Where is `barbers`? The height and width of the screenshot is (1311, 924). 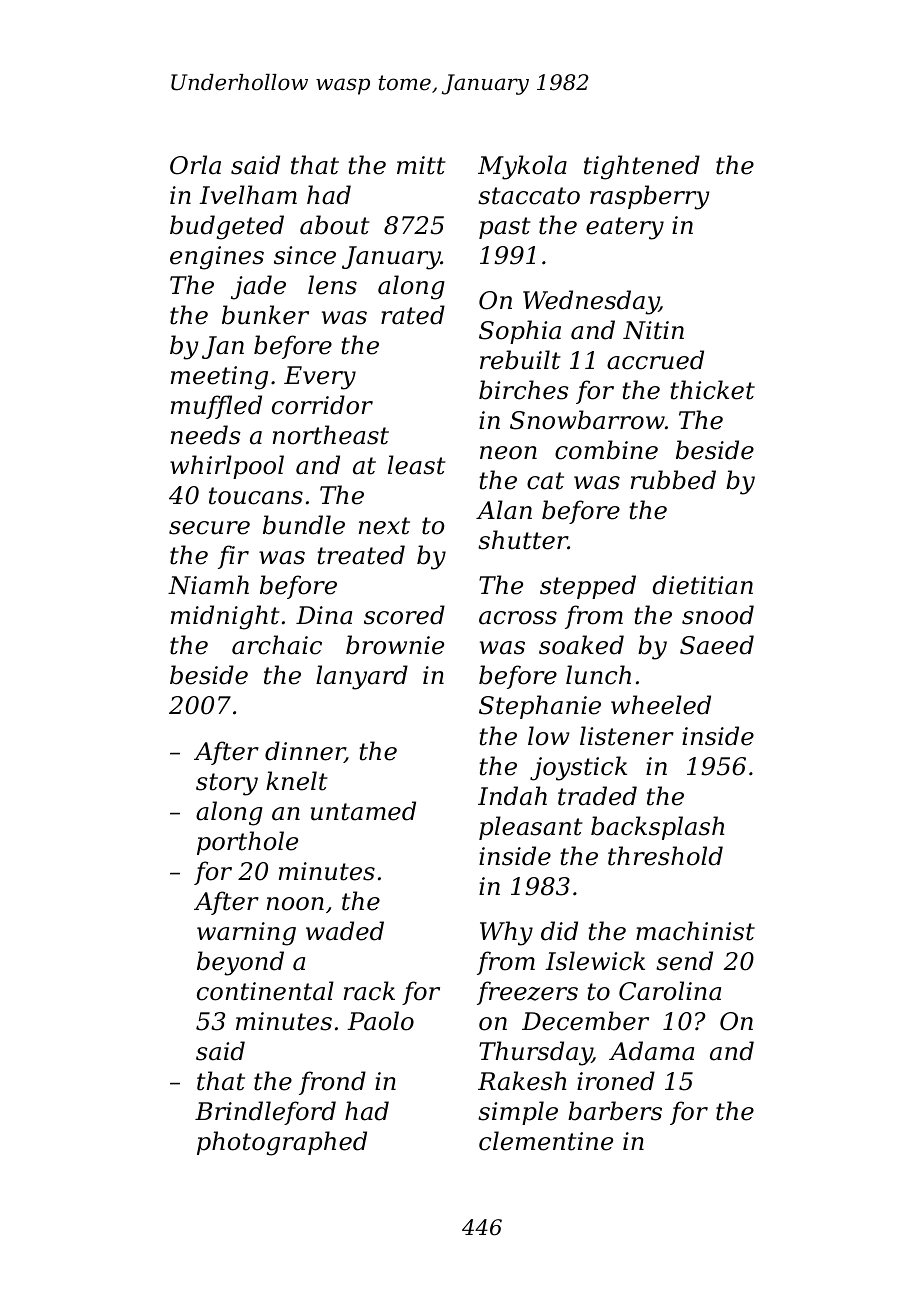
barbers is located at coordinates (615, 1111).
